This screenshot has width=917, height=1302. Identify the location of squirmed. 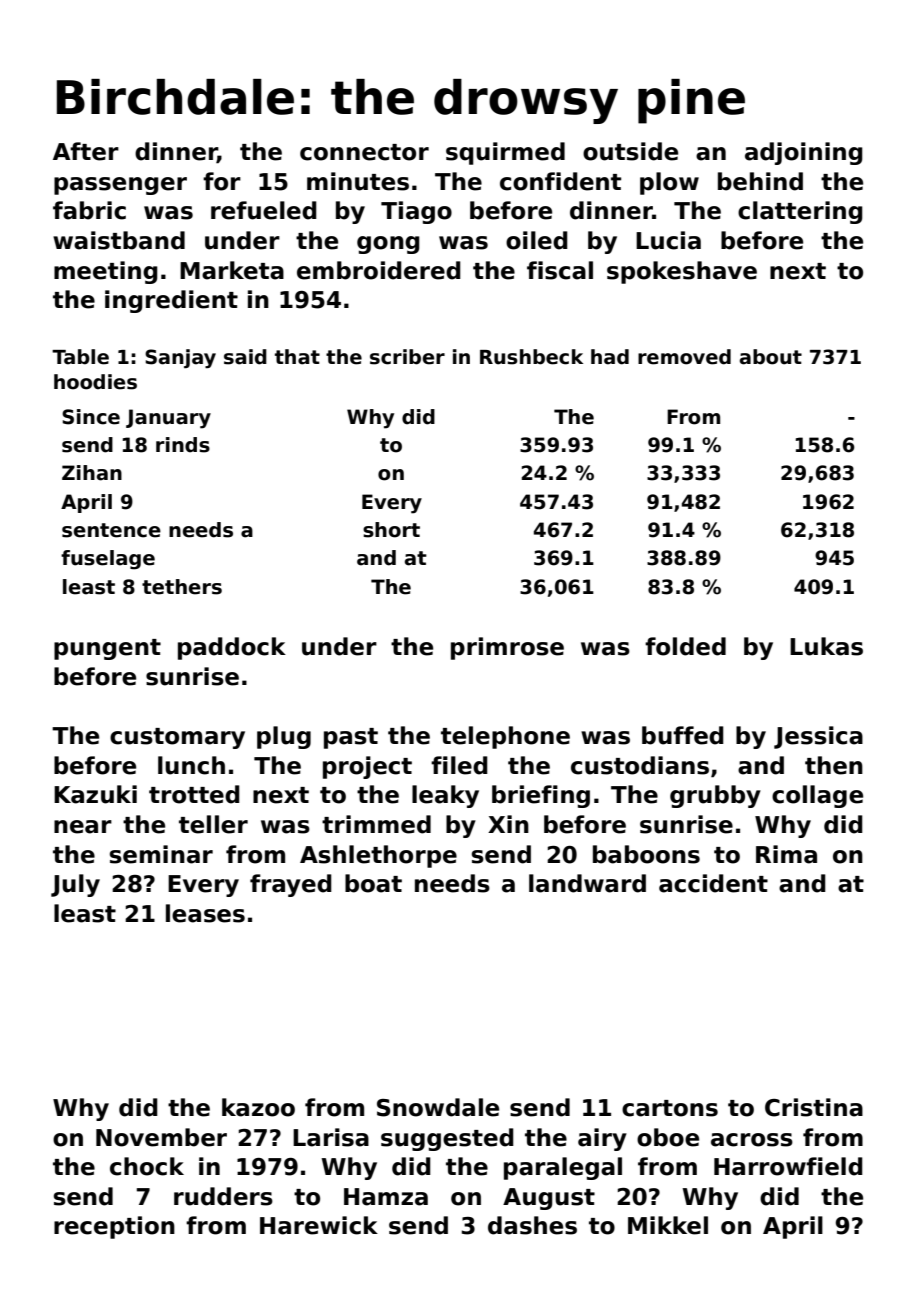
(505, 153).
